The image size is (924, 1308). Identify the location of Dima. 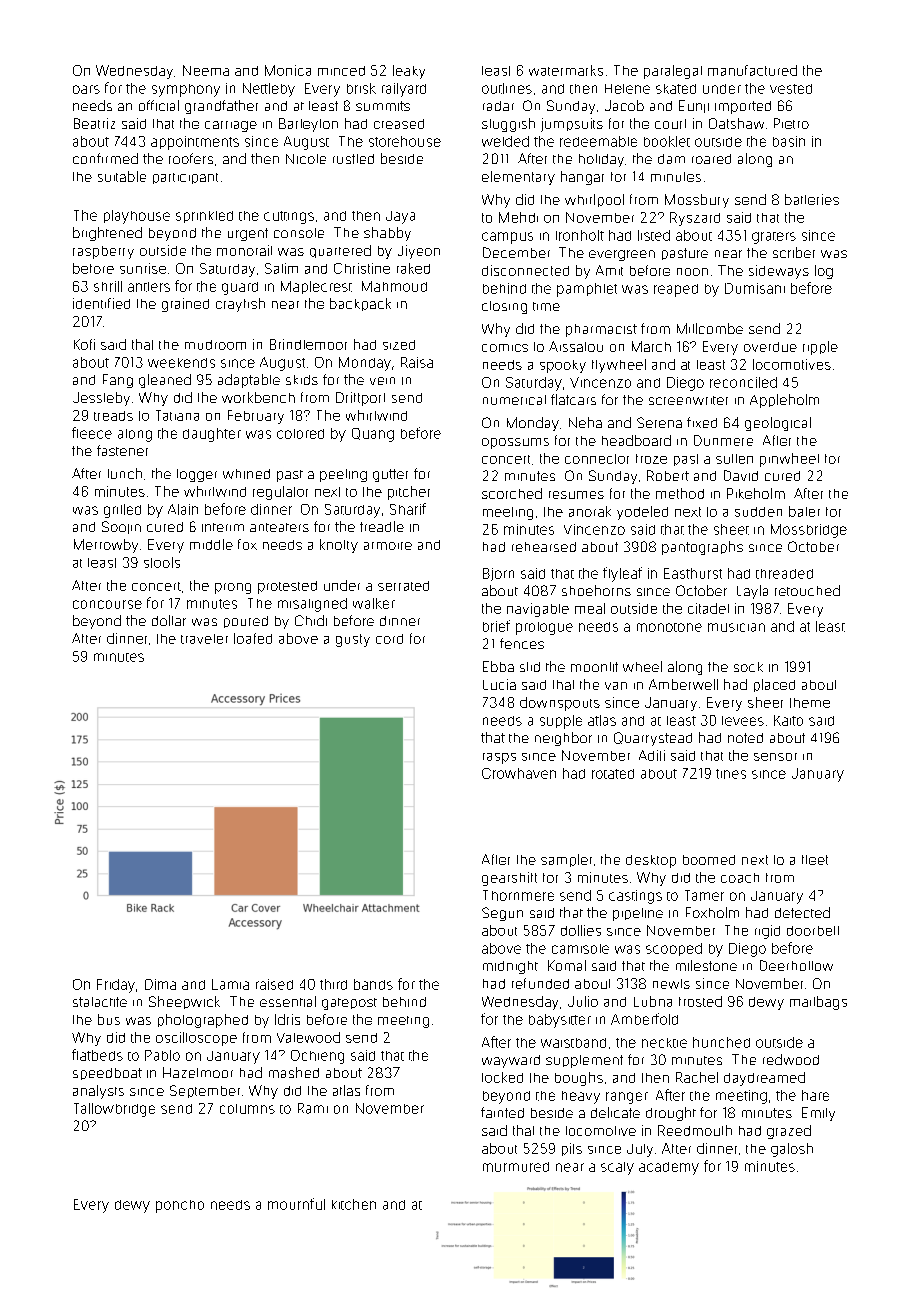
(160, 984).
